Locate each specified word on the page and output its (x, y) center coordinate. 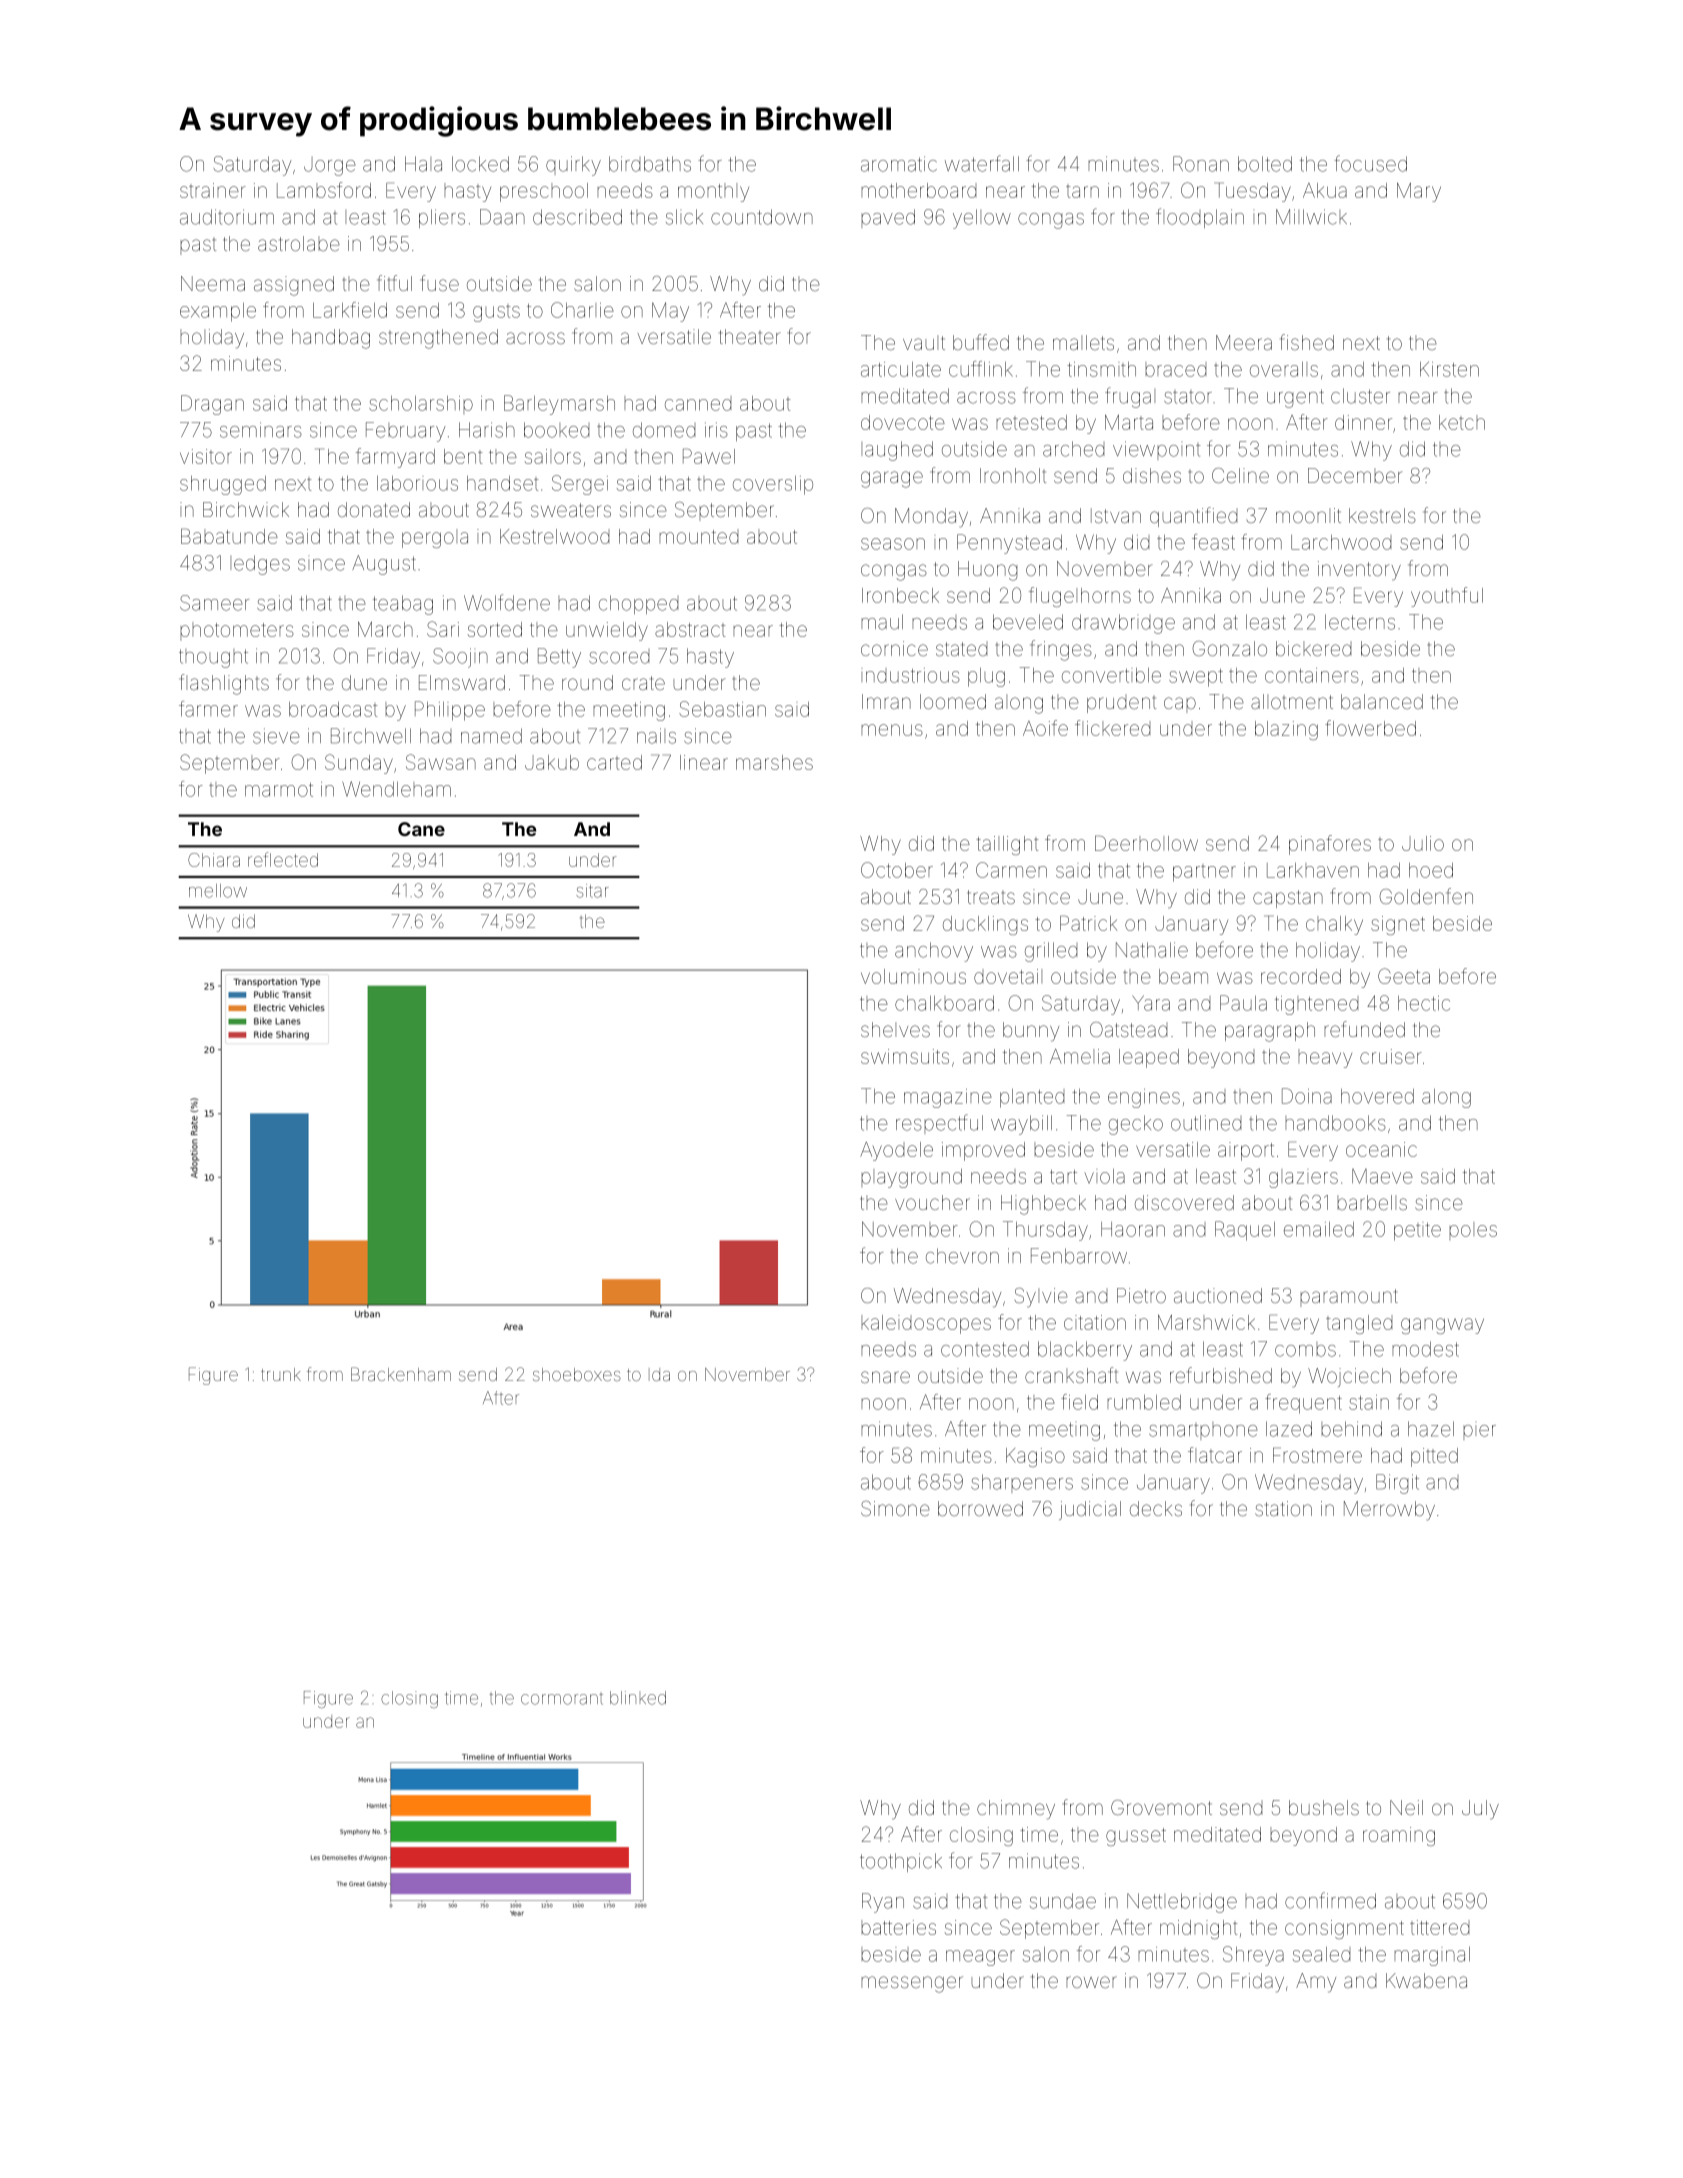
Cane (421, 829)
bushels (1324, 1807)
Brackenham (401, 1374)
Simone (895, 1508)
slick (684, 217)
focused (1370, 163)
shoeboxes (577, 1374)
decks (1156, 1508)
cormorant (562, 1699)
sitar (592, 891)
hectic (1424, 1003)
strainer (213, 190)
